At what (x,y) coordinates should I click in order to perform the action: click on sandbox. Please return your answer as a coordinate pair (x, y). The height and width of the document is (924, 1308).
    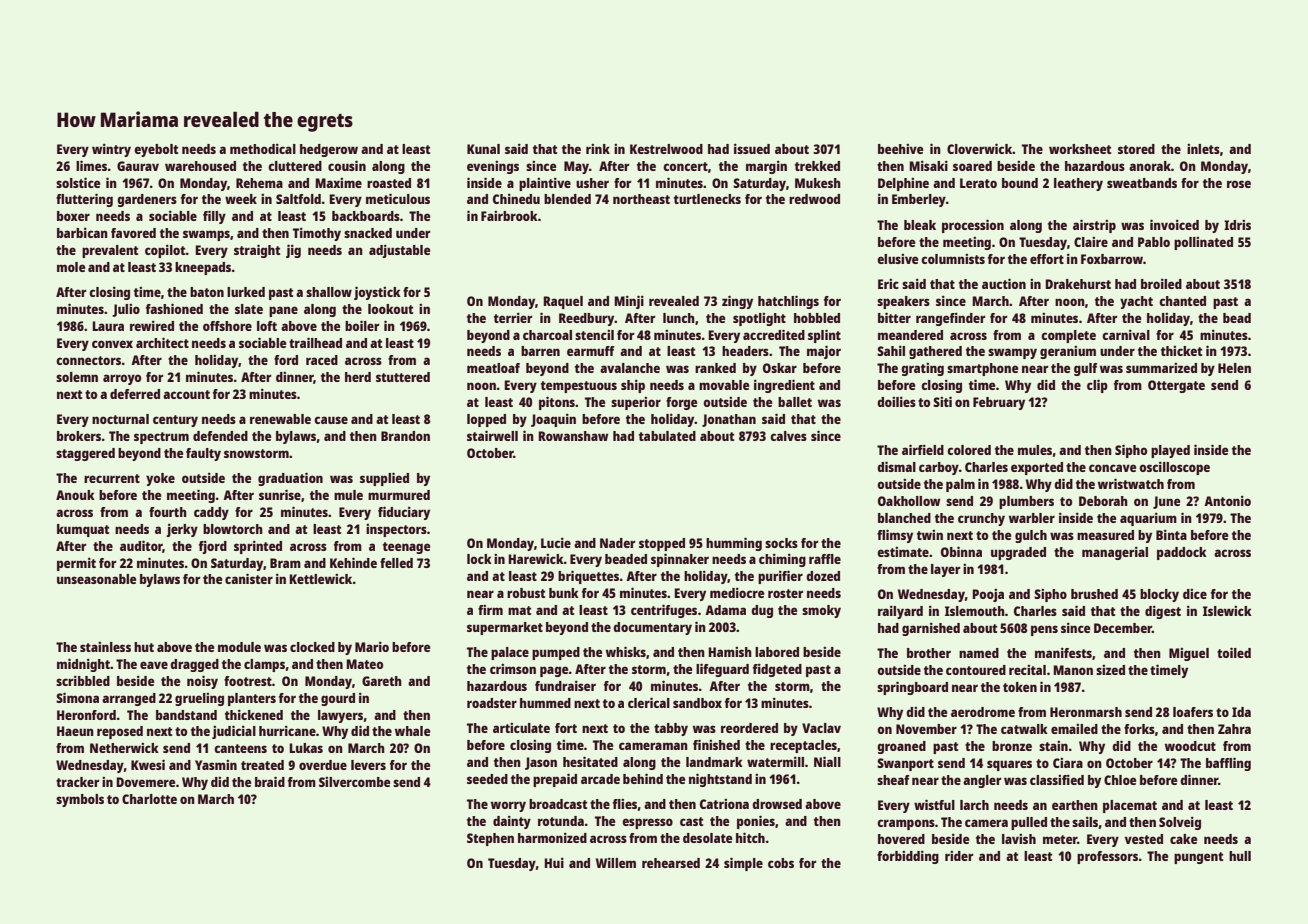
    Looking at the image, I should click on (697, 703).
